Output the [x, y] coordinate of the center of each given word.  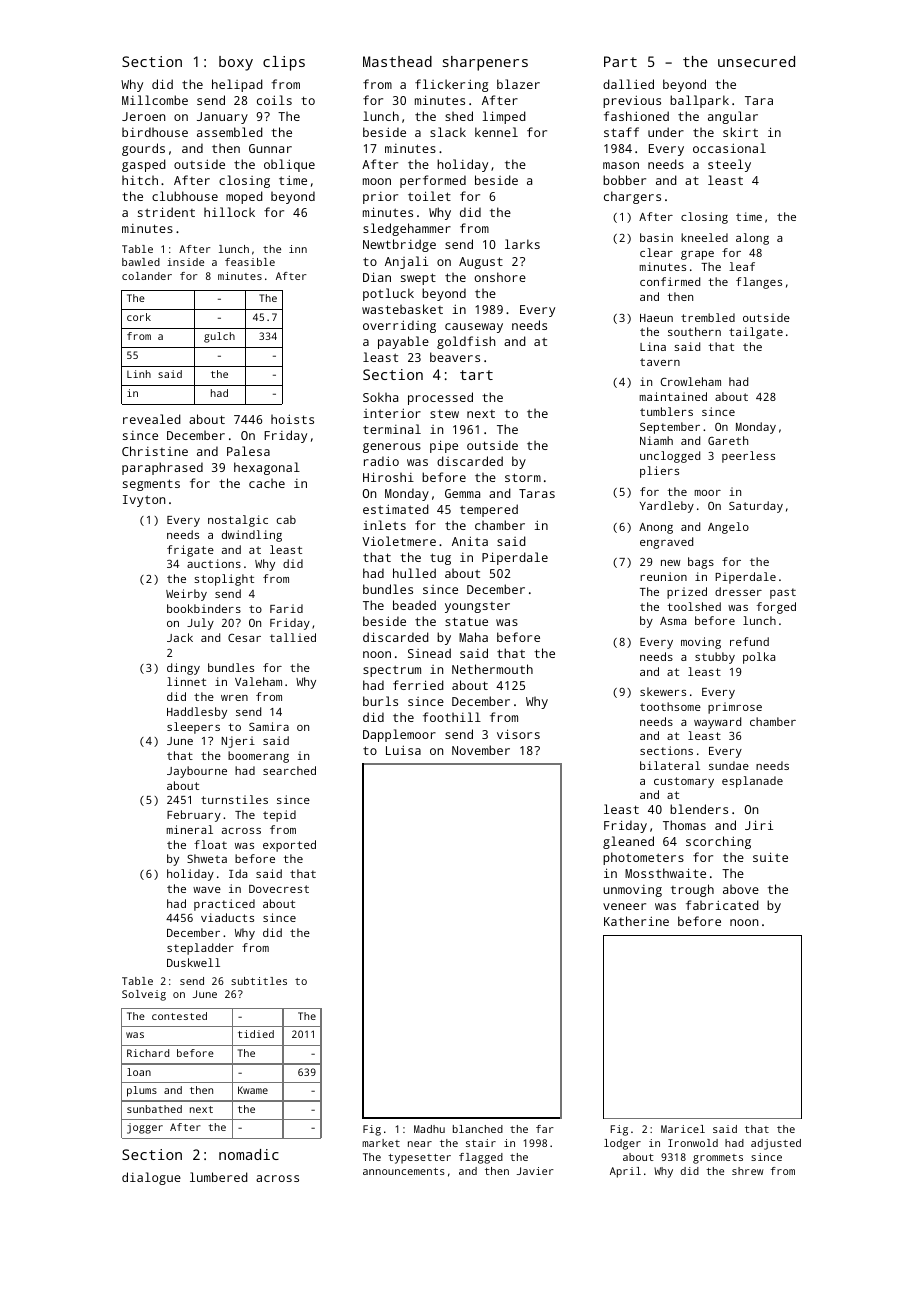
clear [656, 252]
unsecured [756, 61]
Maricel [683, 1129]
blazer [518, 84]
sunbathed [154, 1109]
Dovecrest [279, 889]
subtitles [259, 981]
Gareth [728, 440]
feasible [250, 262]
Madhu [429, 1129]
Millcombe [155, 100]
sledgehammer [407, 229]
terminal [392, 429]
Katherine [636, 921]
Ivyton [144, 501]
